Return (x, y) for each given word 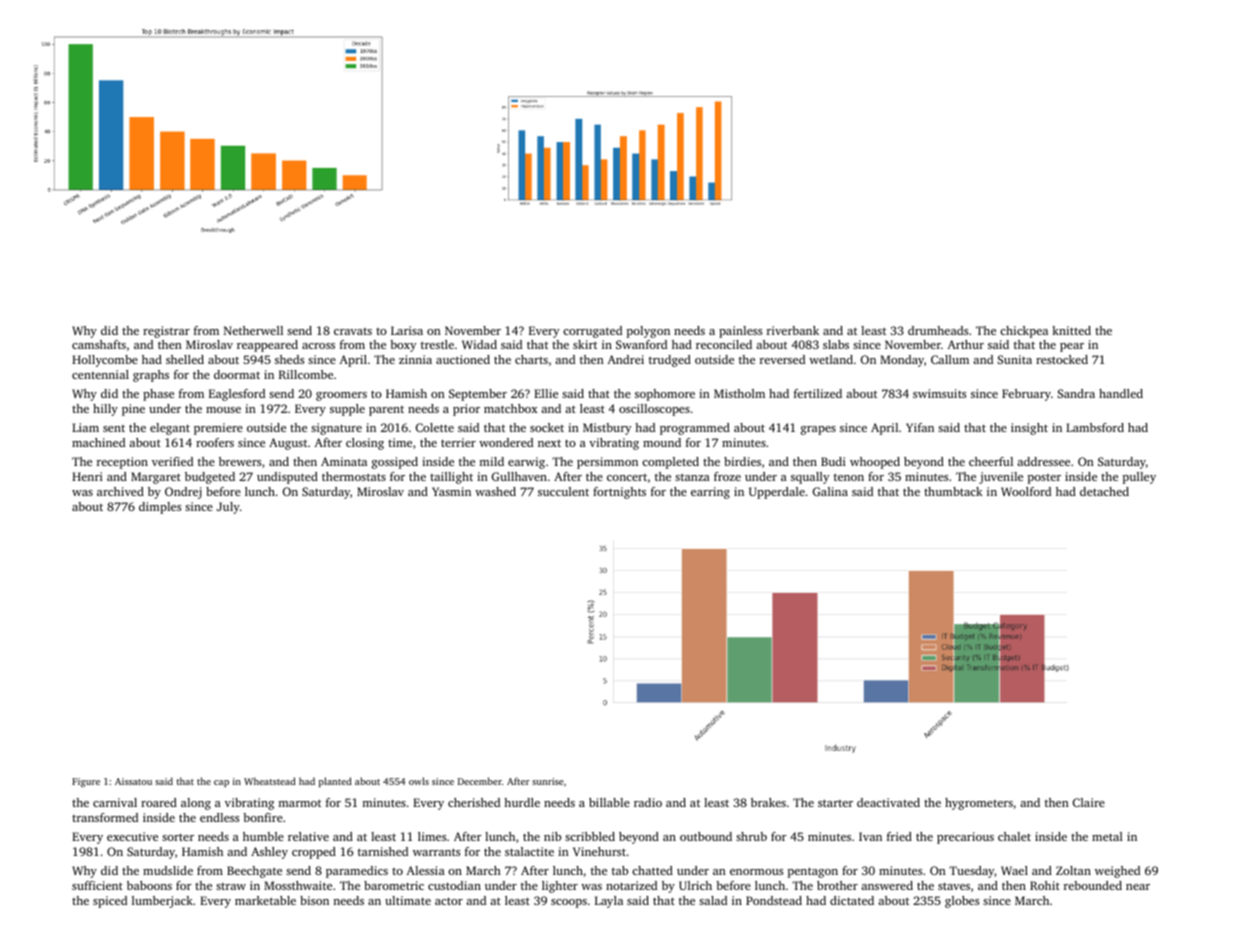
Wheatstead (270, 781)
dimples (160, 508)
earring (710, 493)
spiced (110, 902)
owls (419, 781)
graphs (151, 376)
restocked (1062, 359)
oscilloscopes (654, 410)
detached (1104, 491)
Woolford (1026, 491)
